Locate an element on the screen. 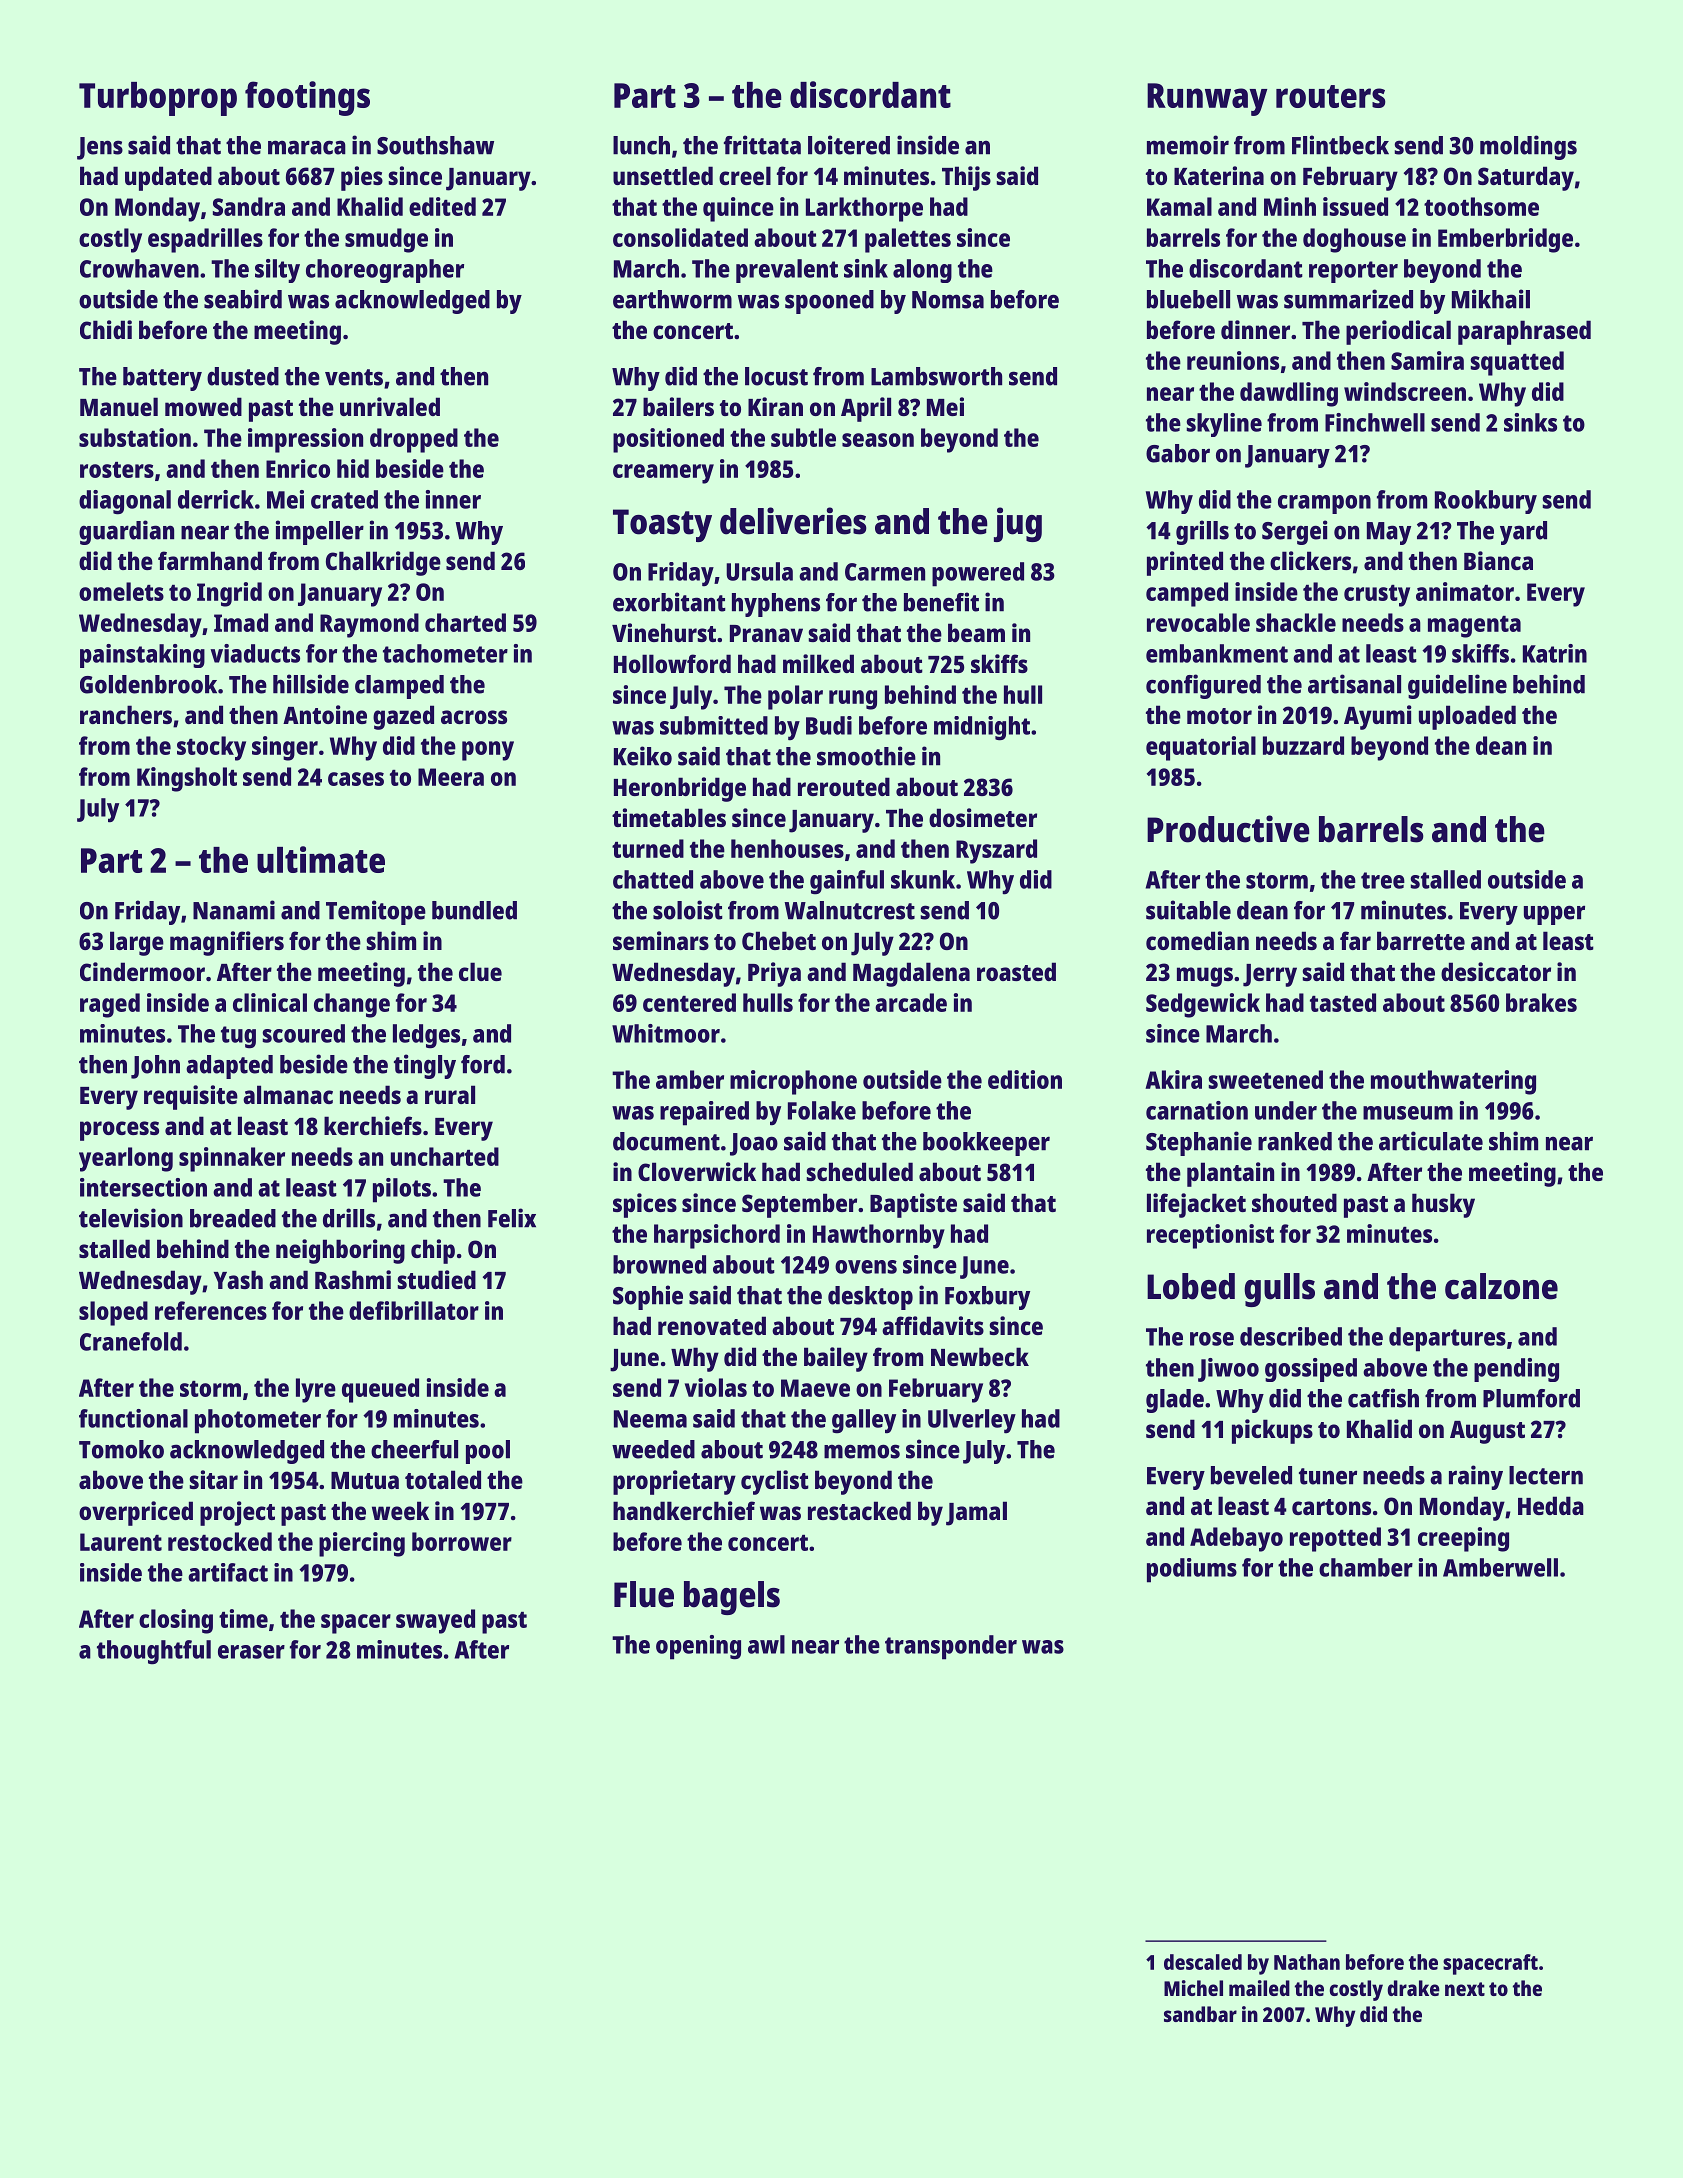 The image size is (1683, 2178). calzone is located at coordinates (1501, 1286).
